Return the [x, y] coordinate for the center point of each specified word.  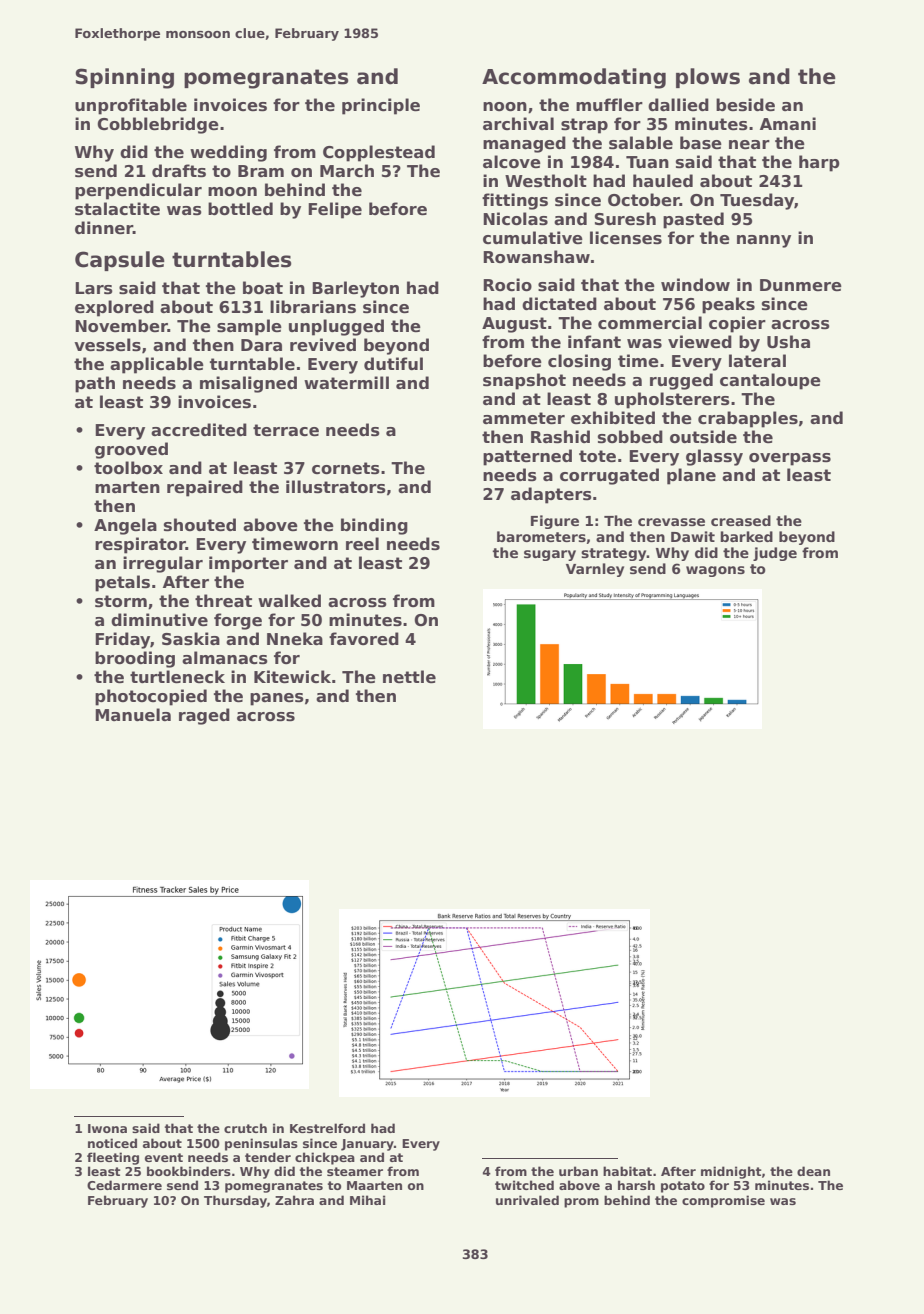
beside [745, 105]
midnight [731, 1172]
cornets [346, 468]
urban [578, 1171]
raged [204, 716]
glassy [714, 457]
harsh [636, 1185]
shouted [200, 525]
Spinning [124, 78]
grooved [131, 450]
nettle [409, 677]
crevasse [671, 522]
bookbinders [189, 1171]
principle [381, 106]
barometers [541, 536]
